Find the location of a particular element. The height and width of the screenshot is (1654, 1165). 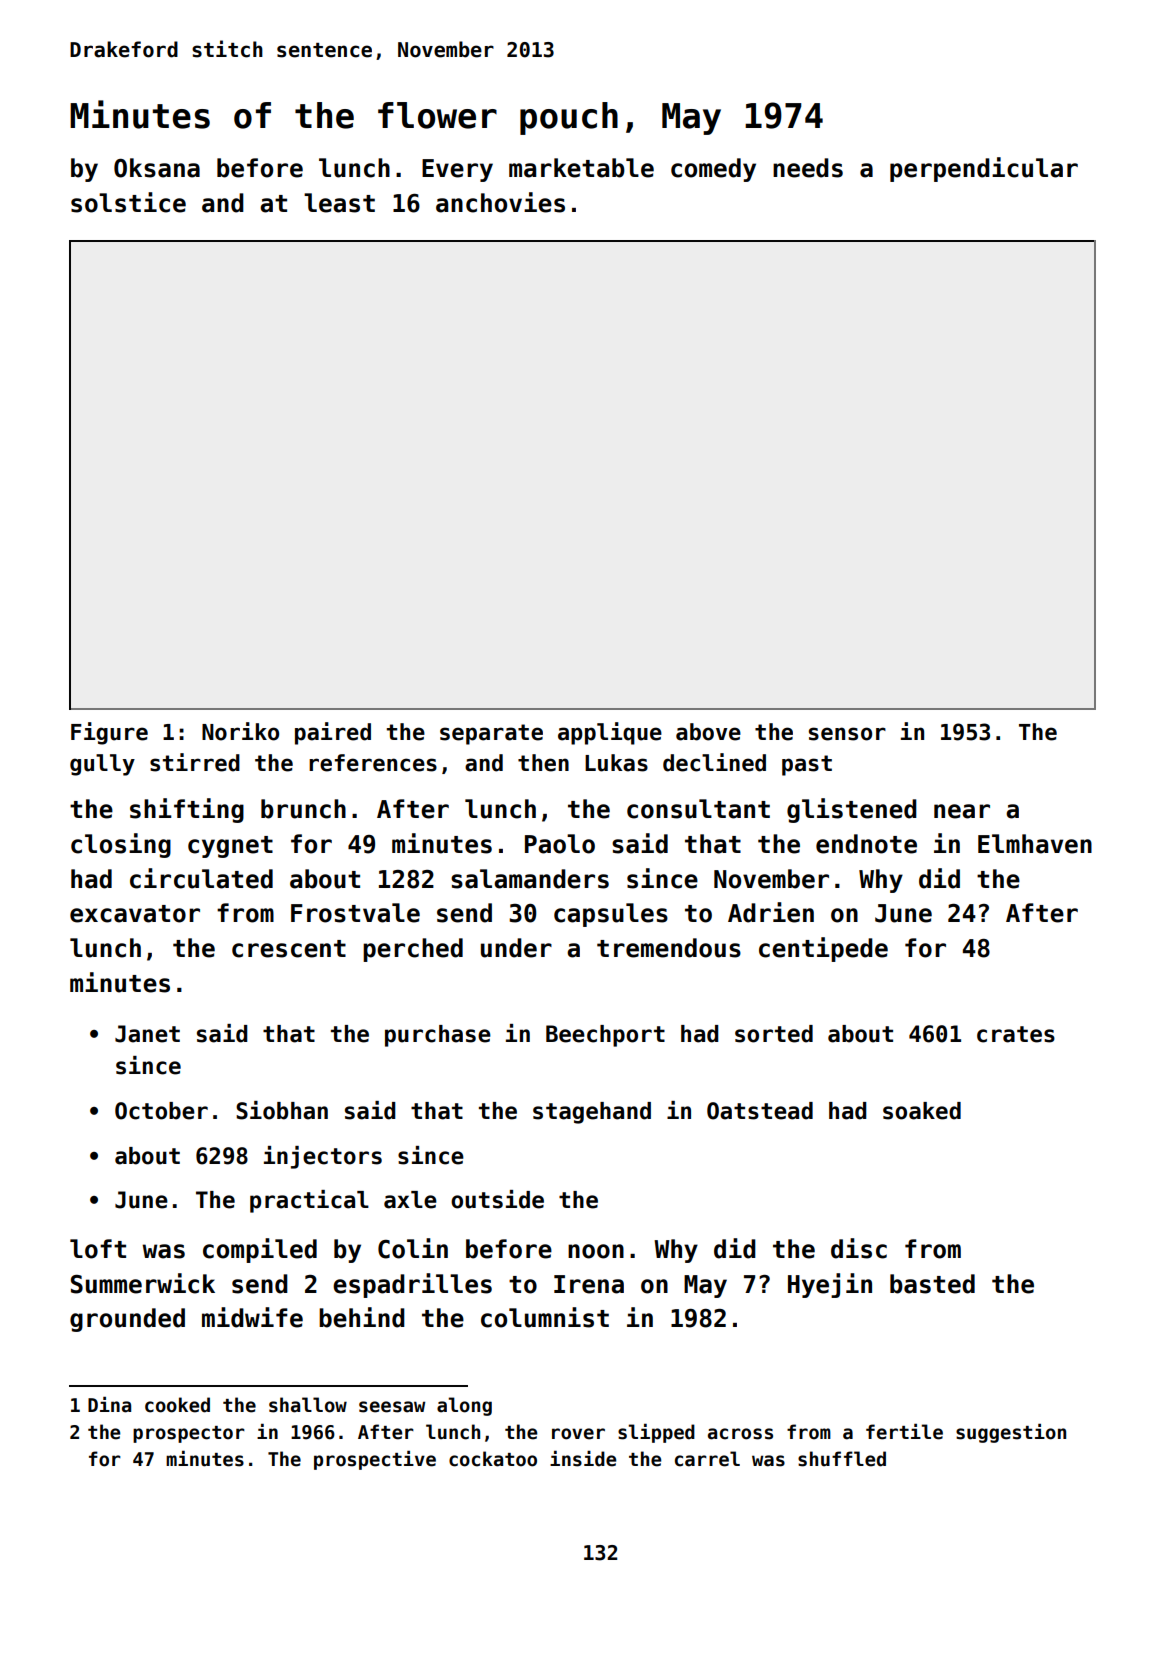

needs is located at coordinates (808, 168).
